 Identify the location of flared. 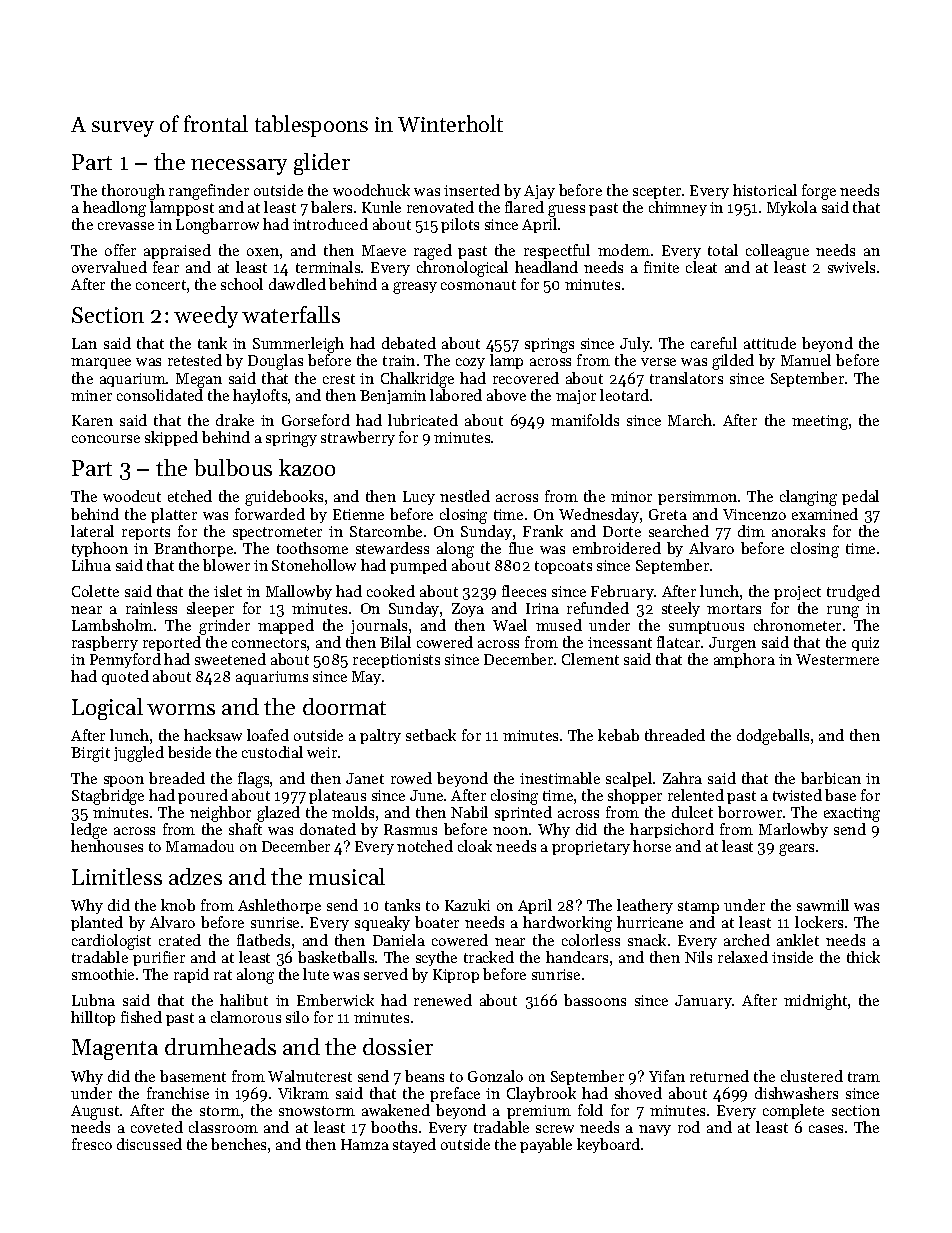
(524, 207).
